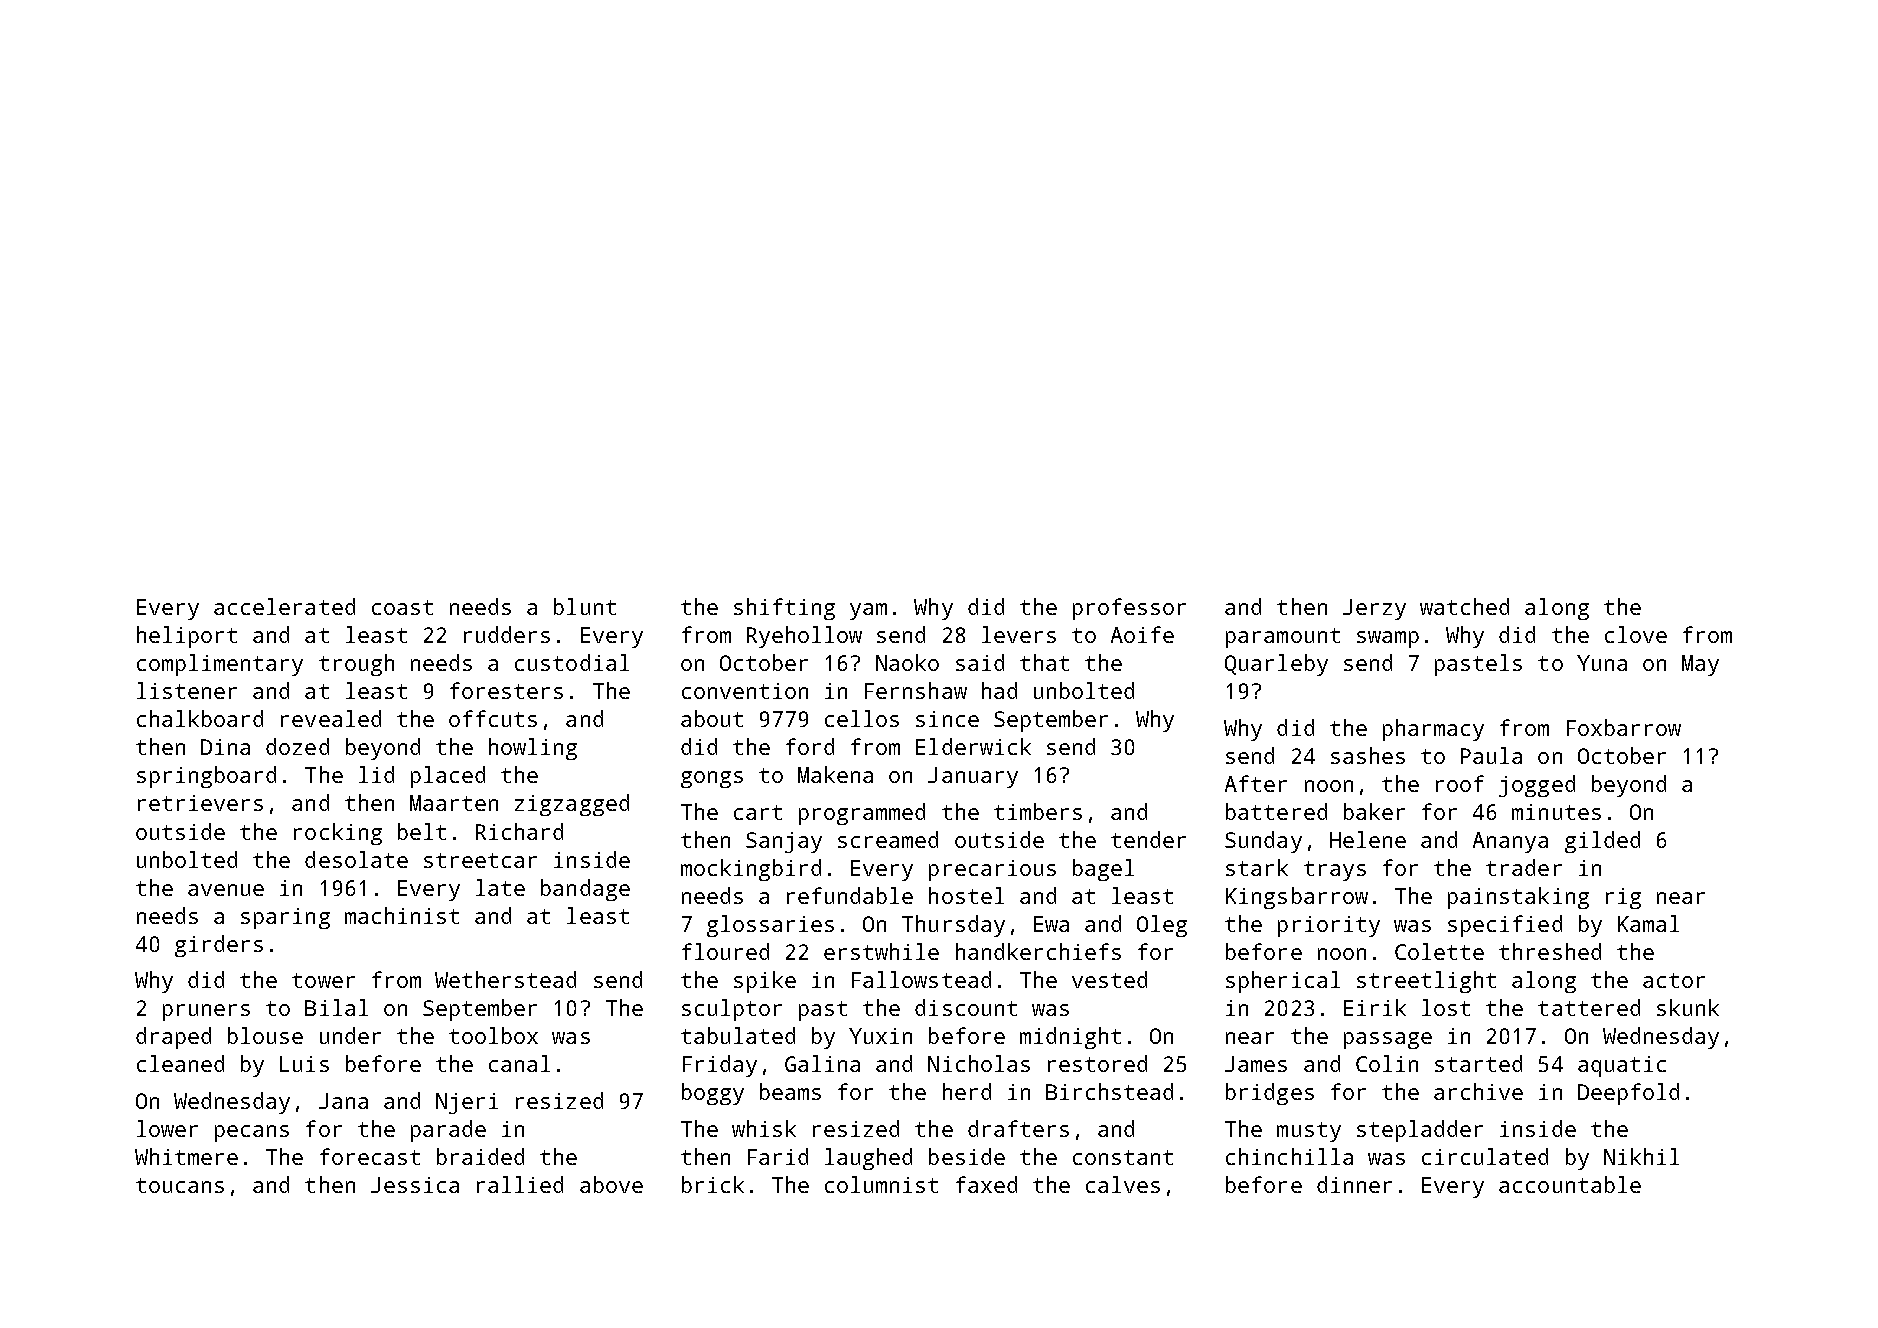 This image has height=1328, width=1878. I want to click on aquatic, so click(1622, 1066).
